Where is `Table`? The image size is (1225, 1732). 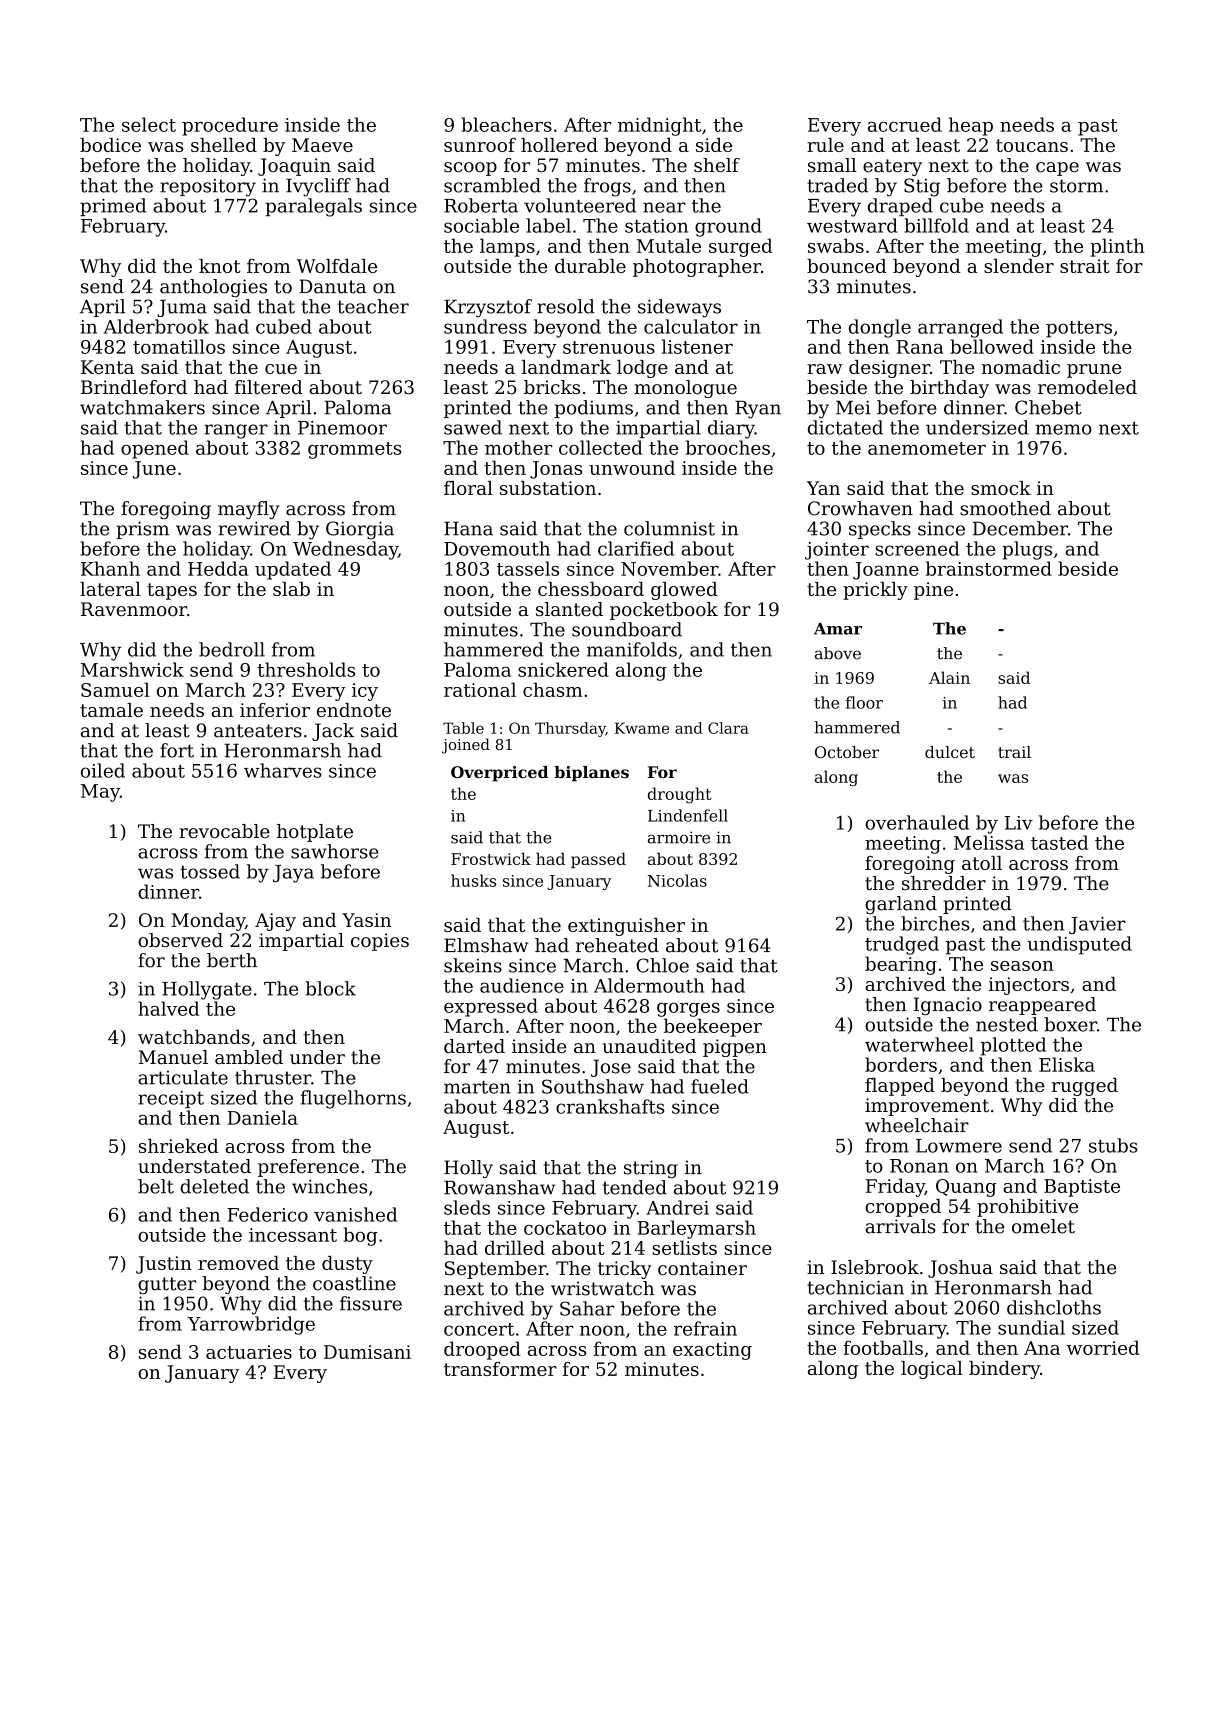 Table is located at coordinates (463, 728).
